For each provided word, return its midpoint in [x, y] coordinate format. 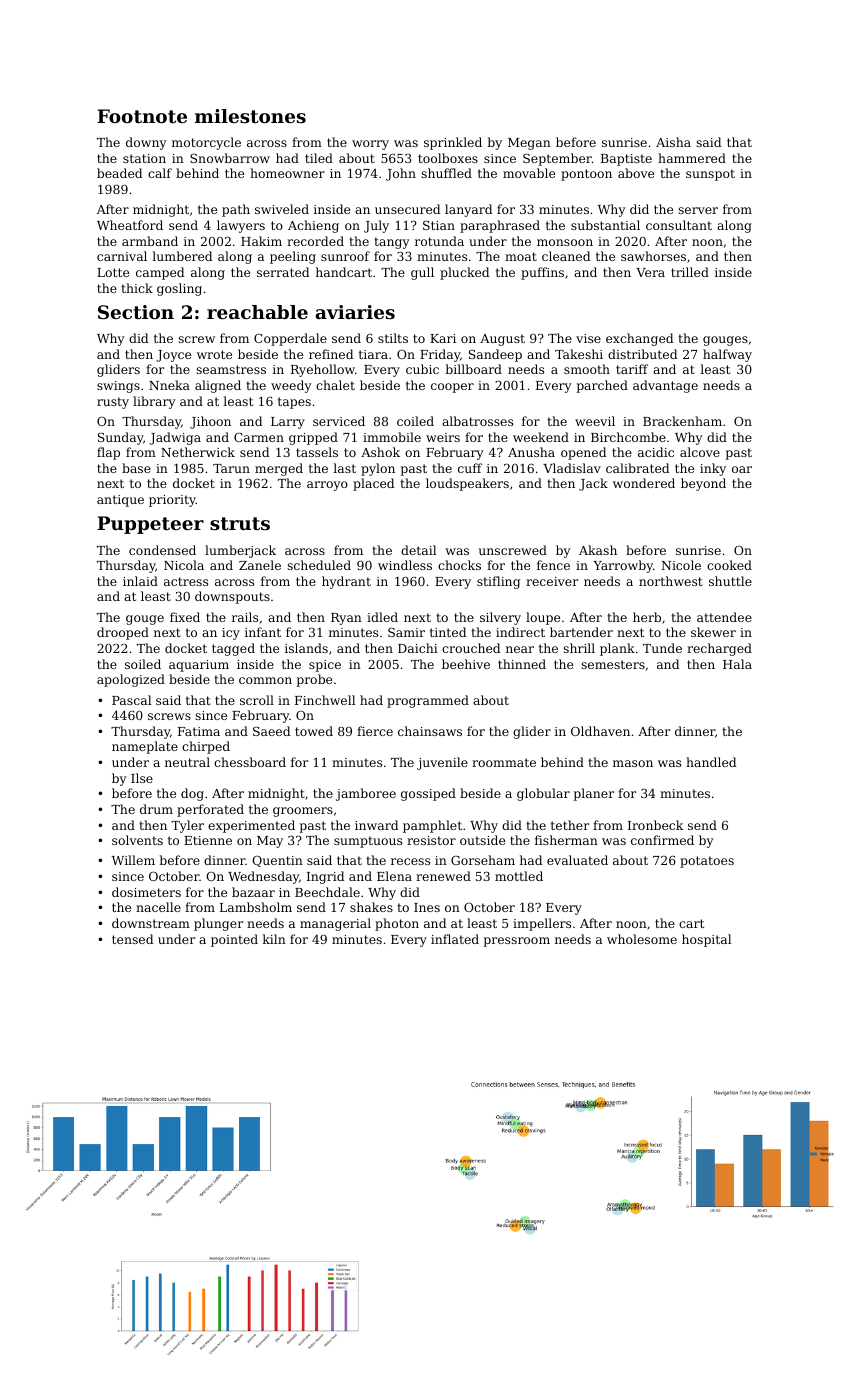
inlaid [140, 581]
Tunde [662, 648]
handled [711, 762]
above [636, 173]
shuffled [446, 173]
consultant [679, 225]
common [265, 680]
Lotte [113, 272]
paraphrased [500, 226]
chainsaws [430, 731]
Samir [406, 632]
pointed [234, 940]
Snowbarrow [230, 158]
